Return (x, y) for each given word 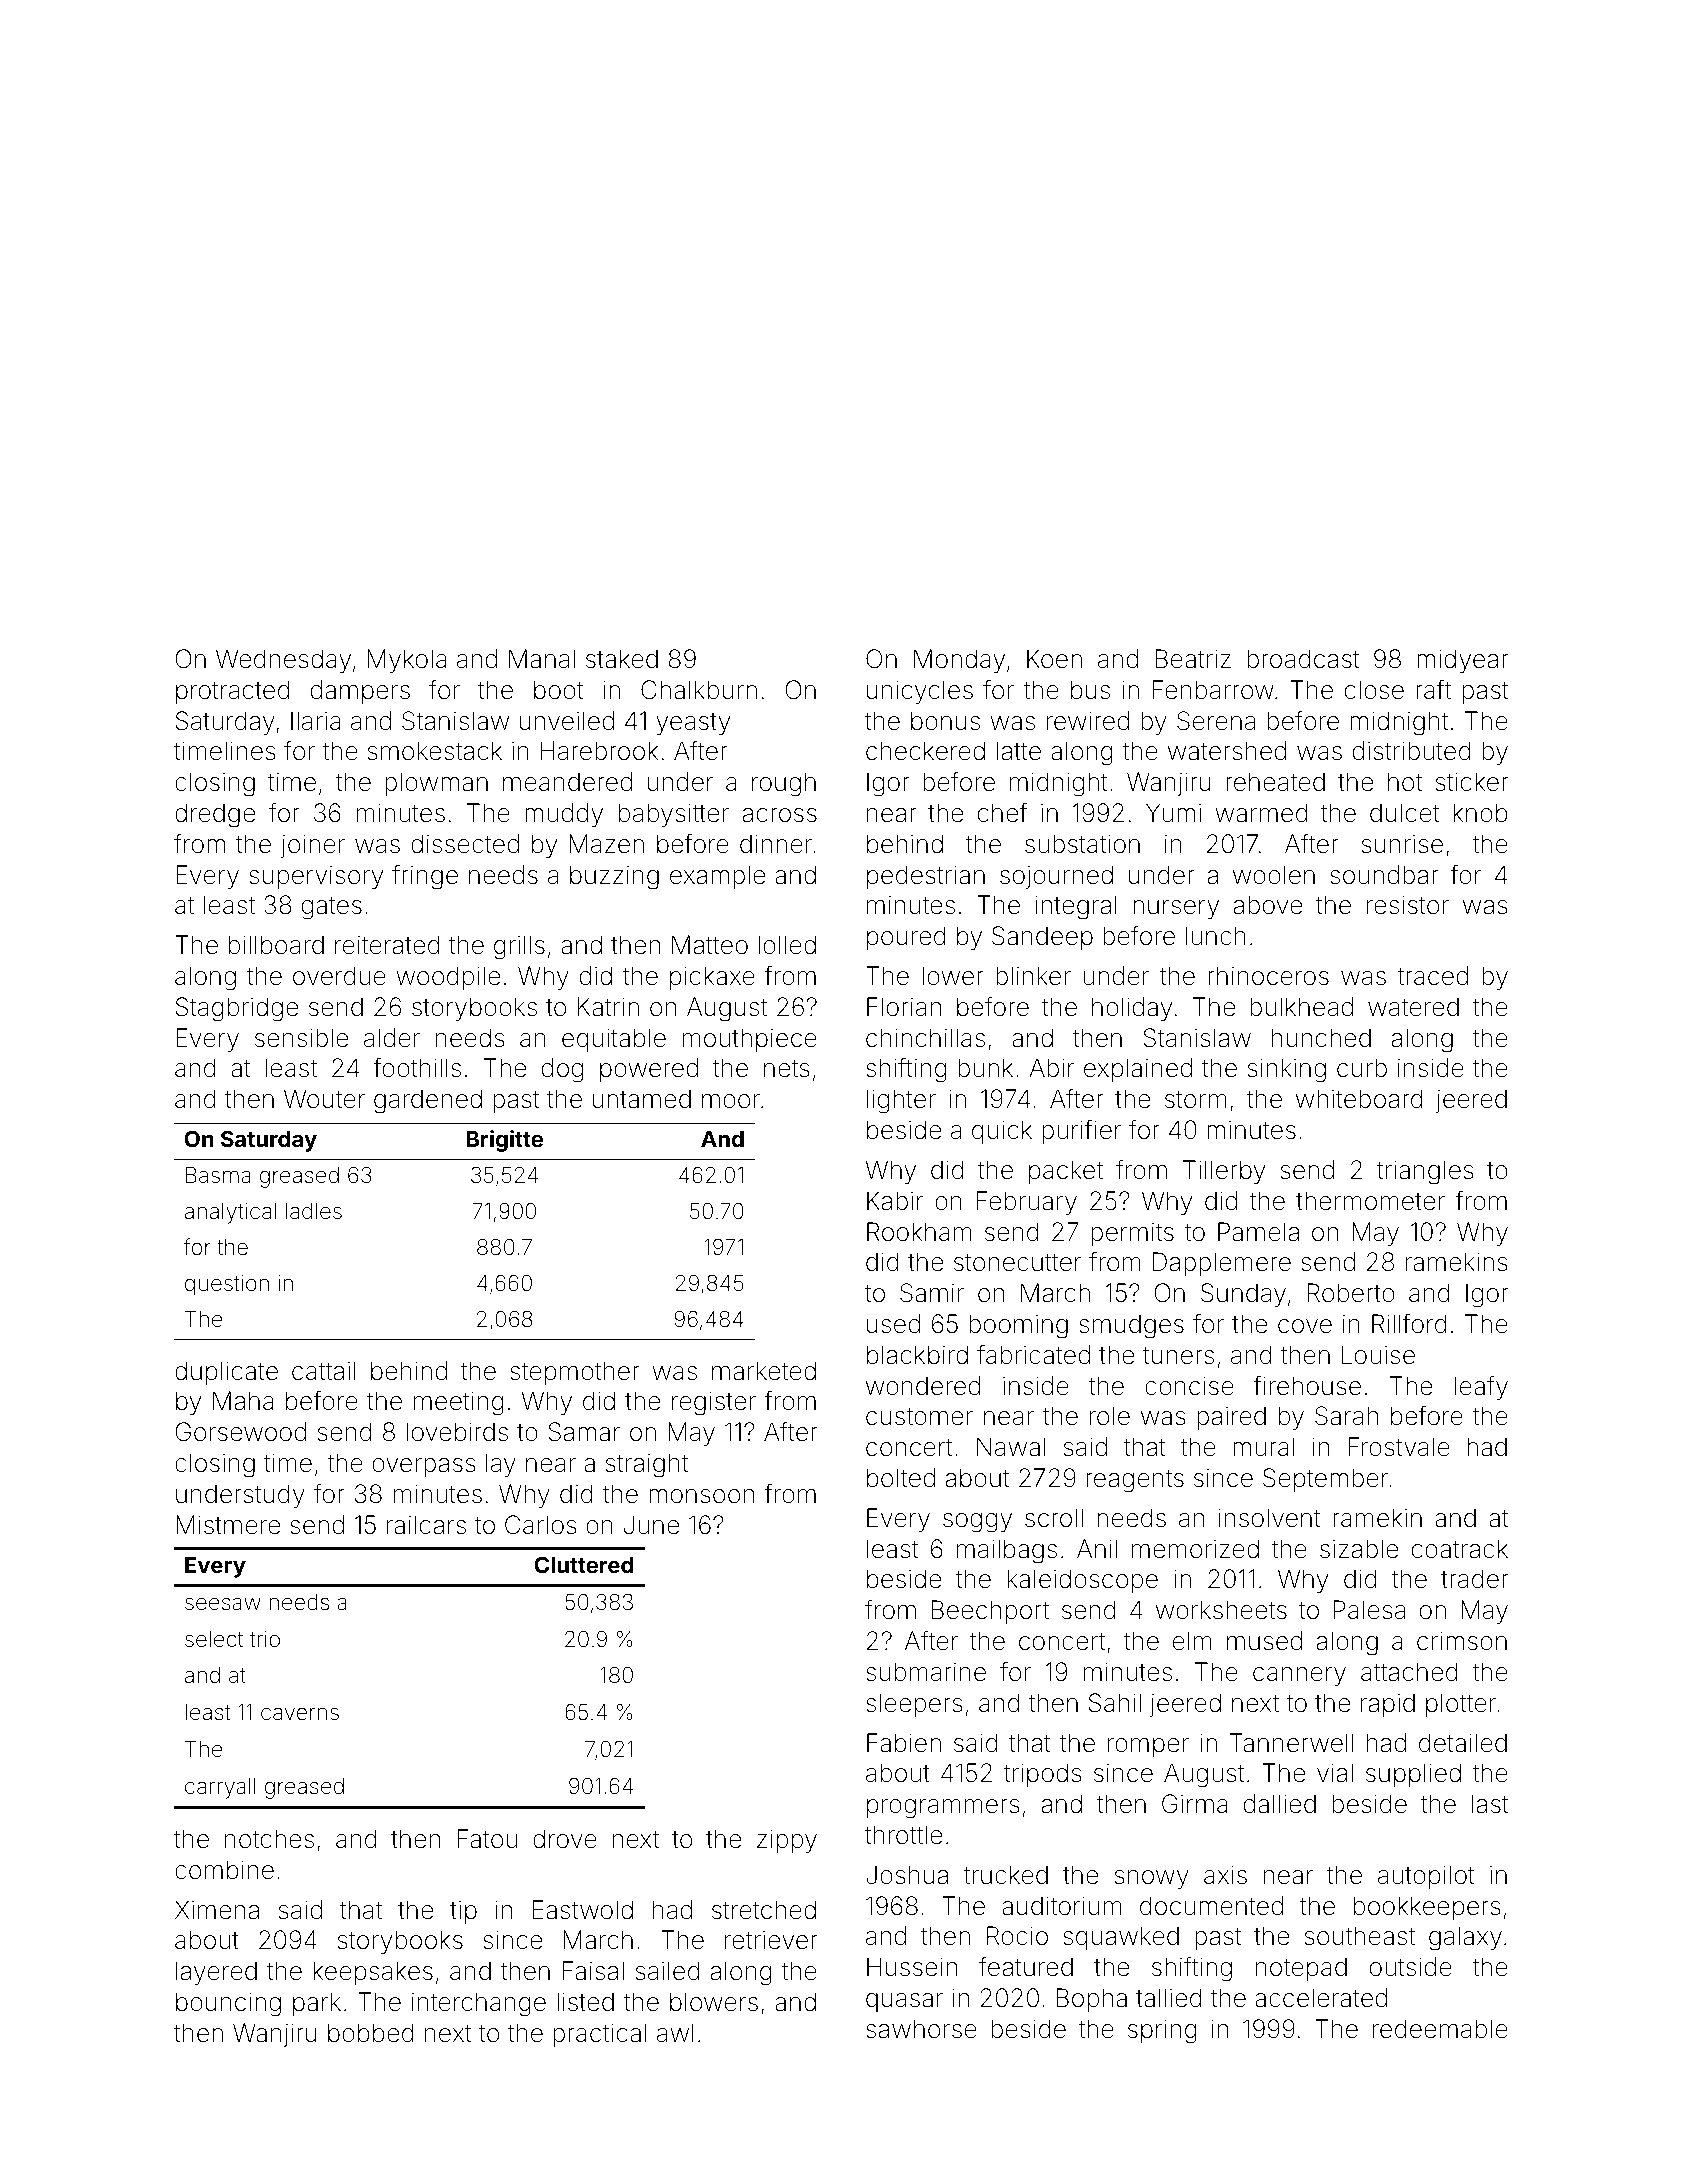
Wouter (324, 1099)
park (317, 2004)
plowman (436, 784)
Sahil (1115, 1703)
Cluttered (584, 1564)
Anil (1097, 1548)
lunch (1216, 935)
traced (1432, 976)
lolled (787, 945)
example (717, 877)
